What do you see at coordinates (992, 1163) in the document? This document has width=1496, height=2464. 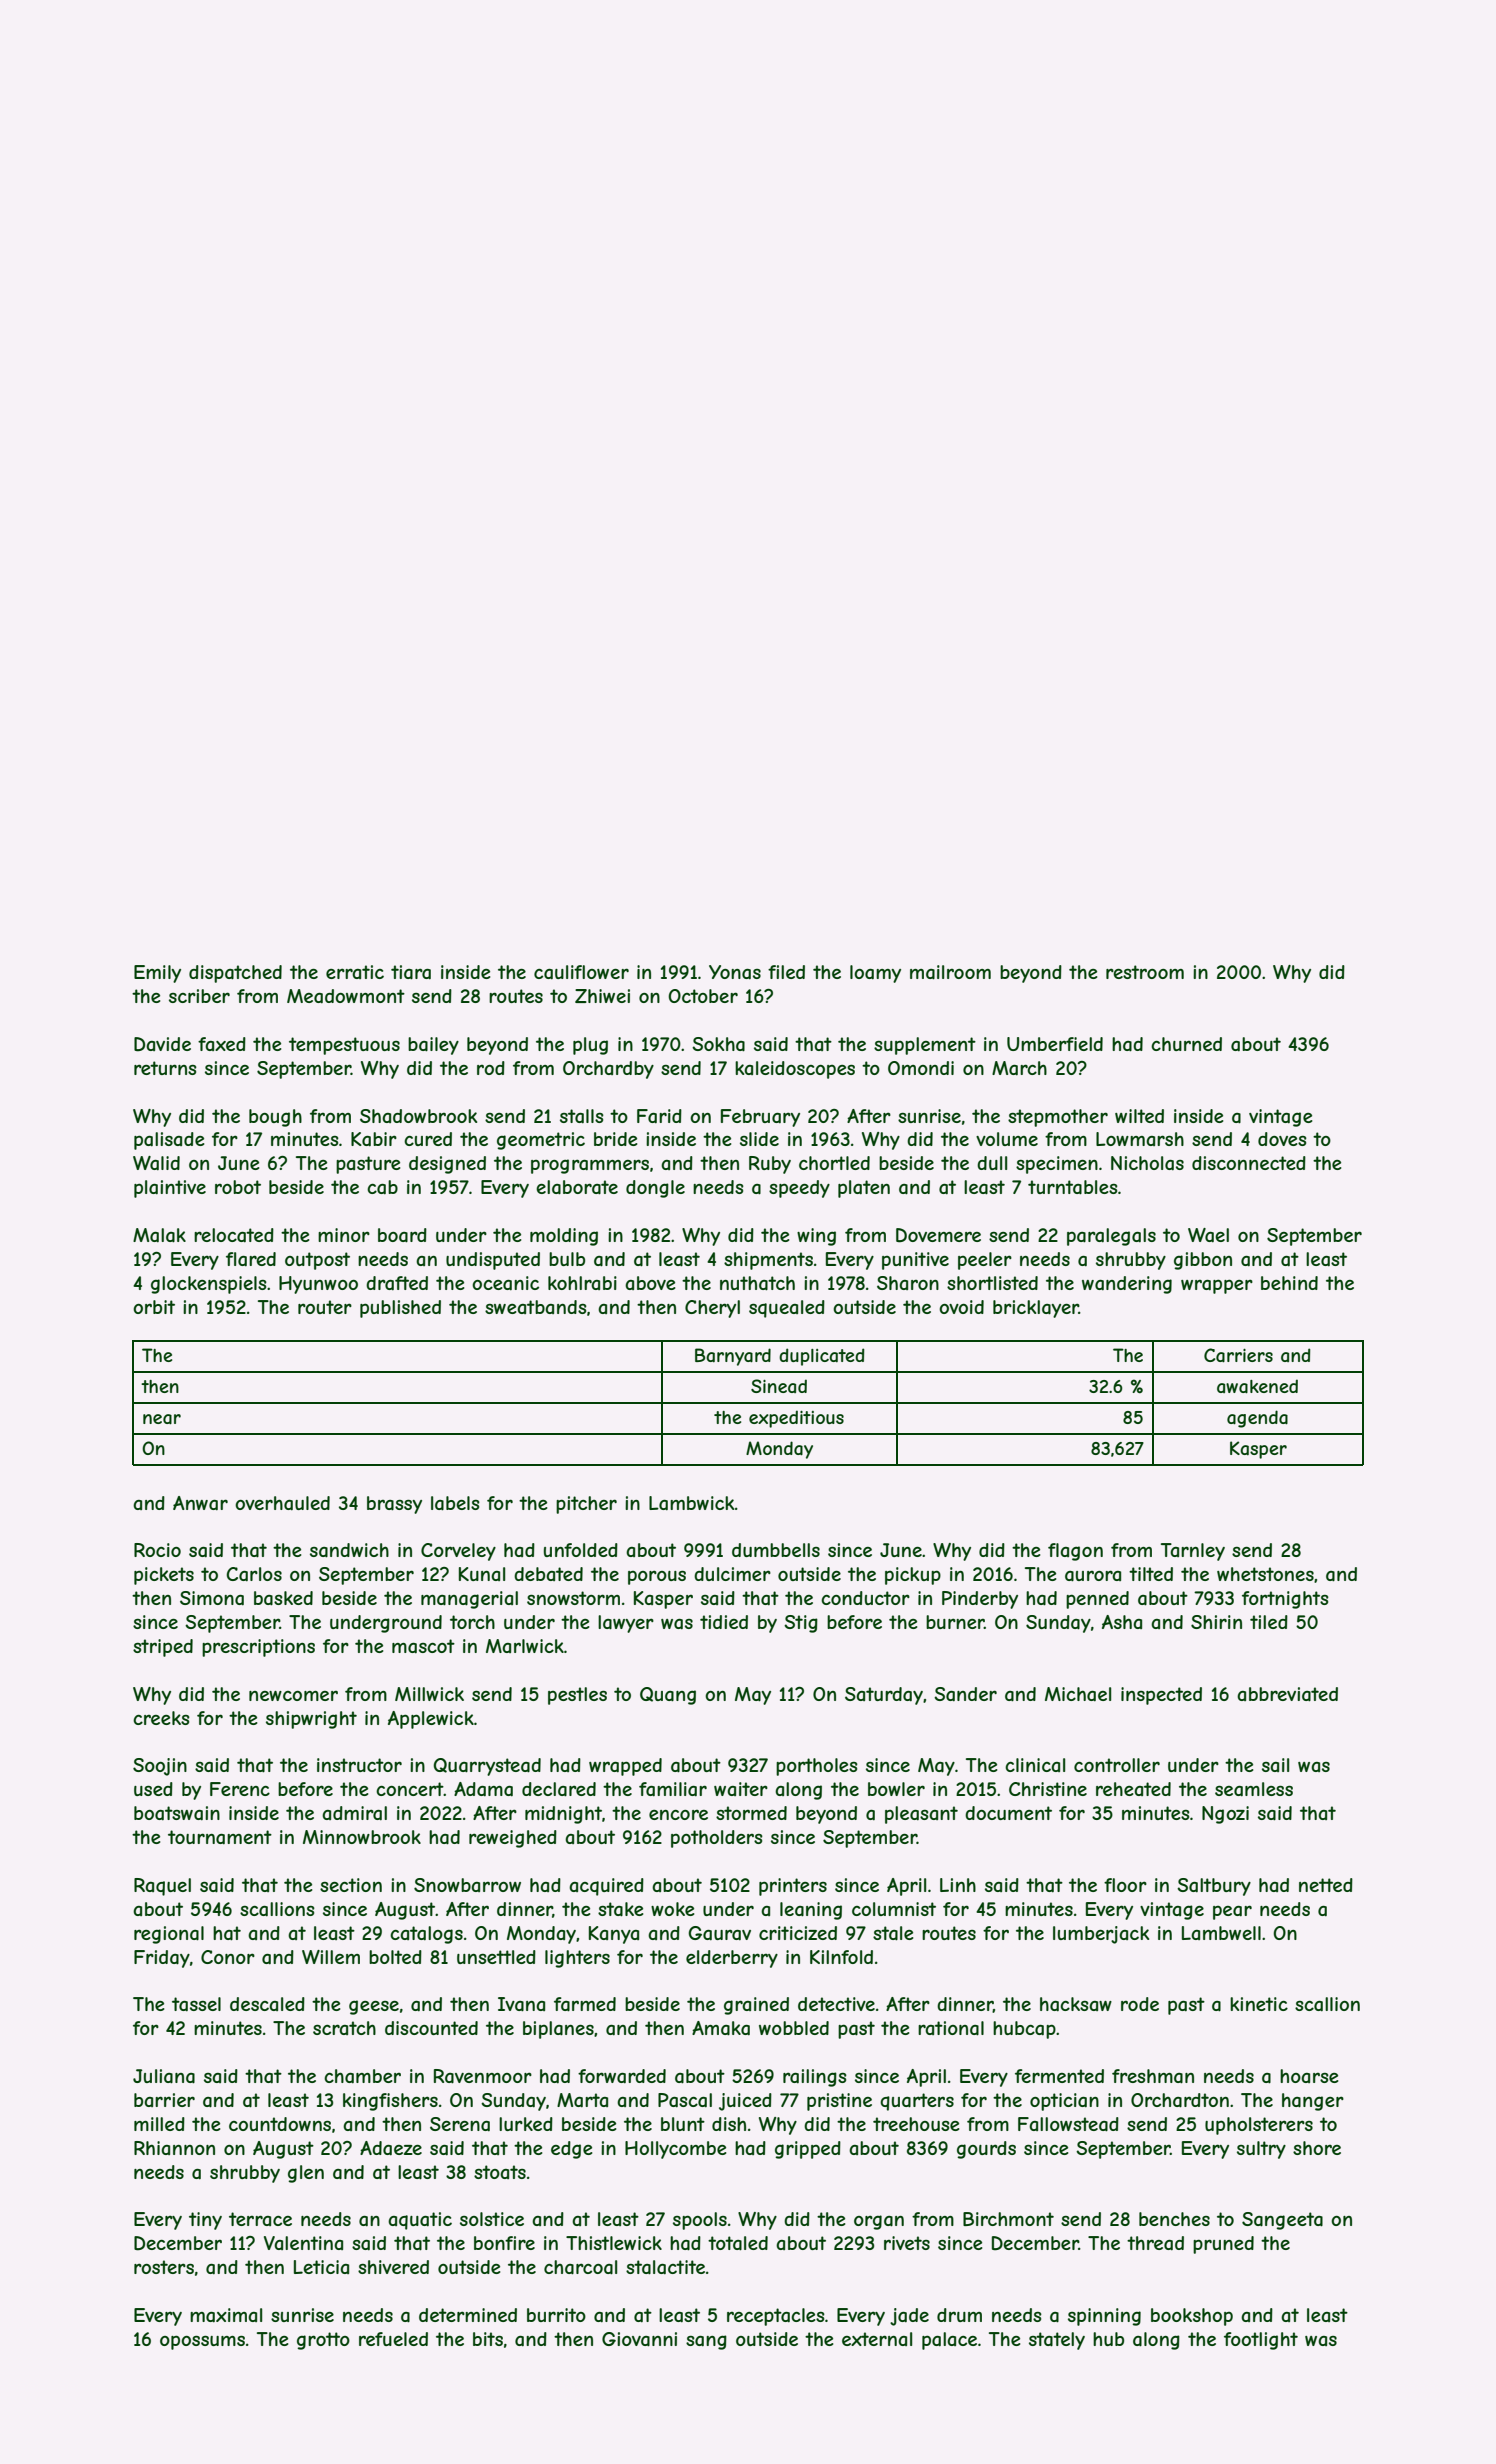 I see `dull` at bounding box center [992, 1163].
